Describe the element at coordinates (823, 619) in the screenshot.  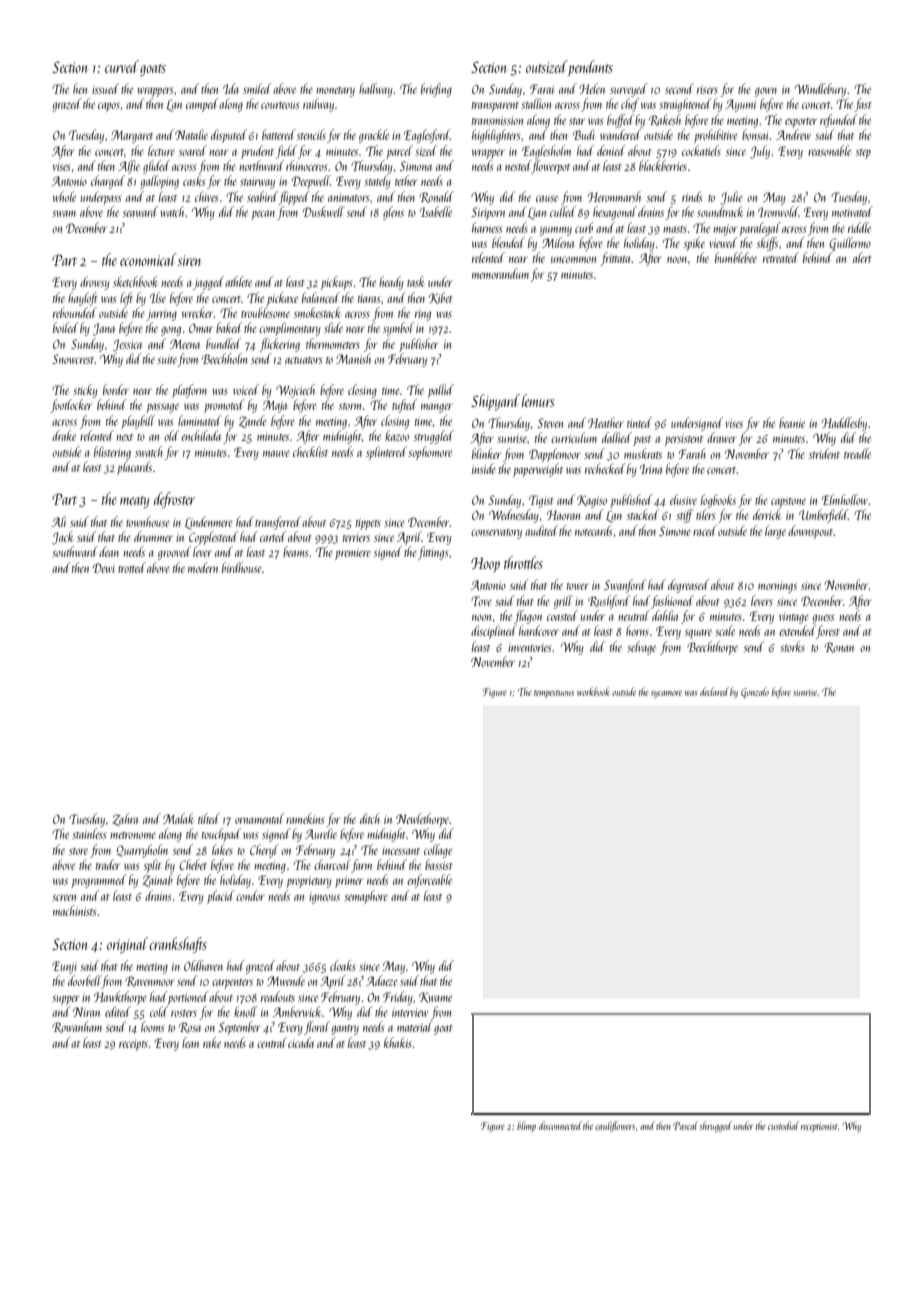
I see `guess` at that location.
